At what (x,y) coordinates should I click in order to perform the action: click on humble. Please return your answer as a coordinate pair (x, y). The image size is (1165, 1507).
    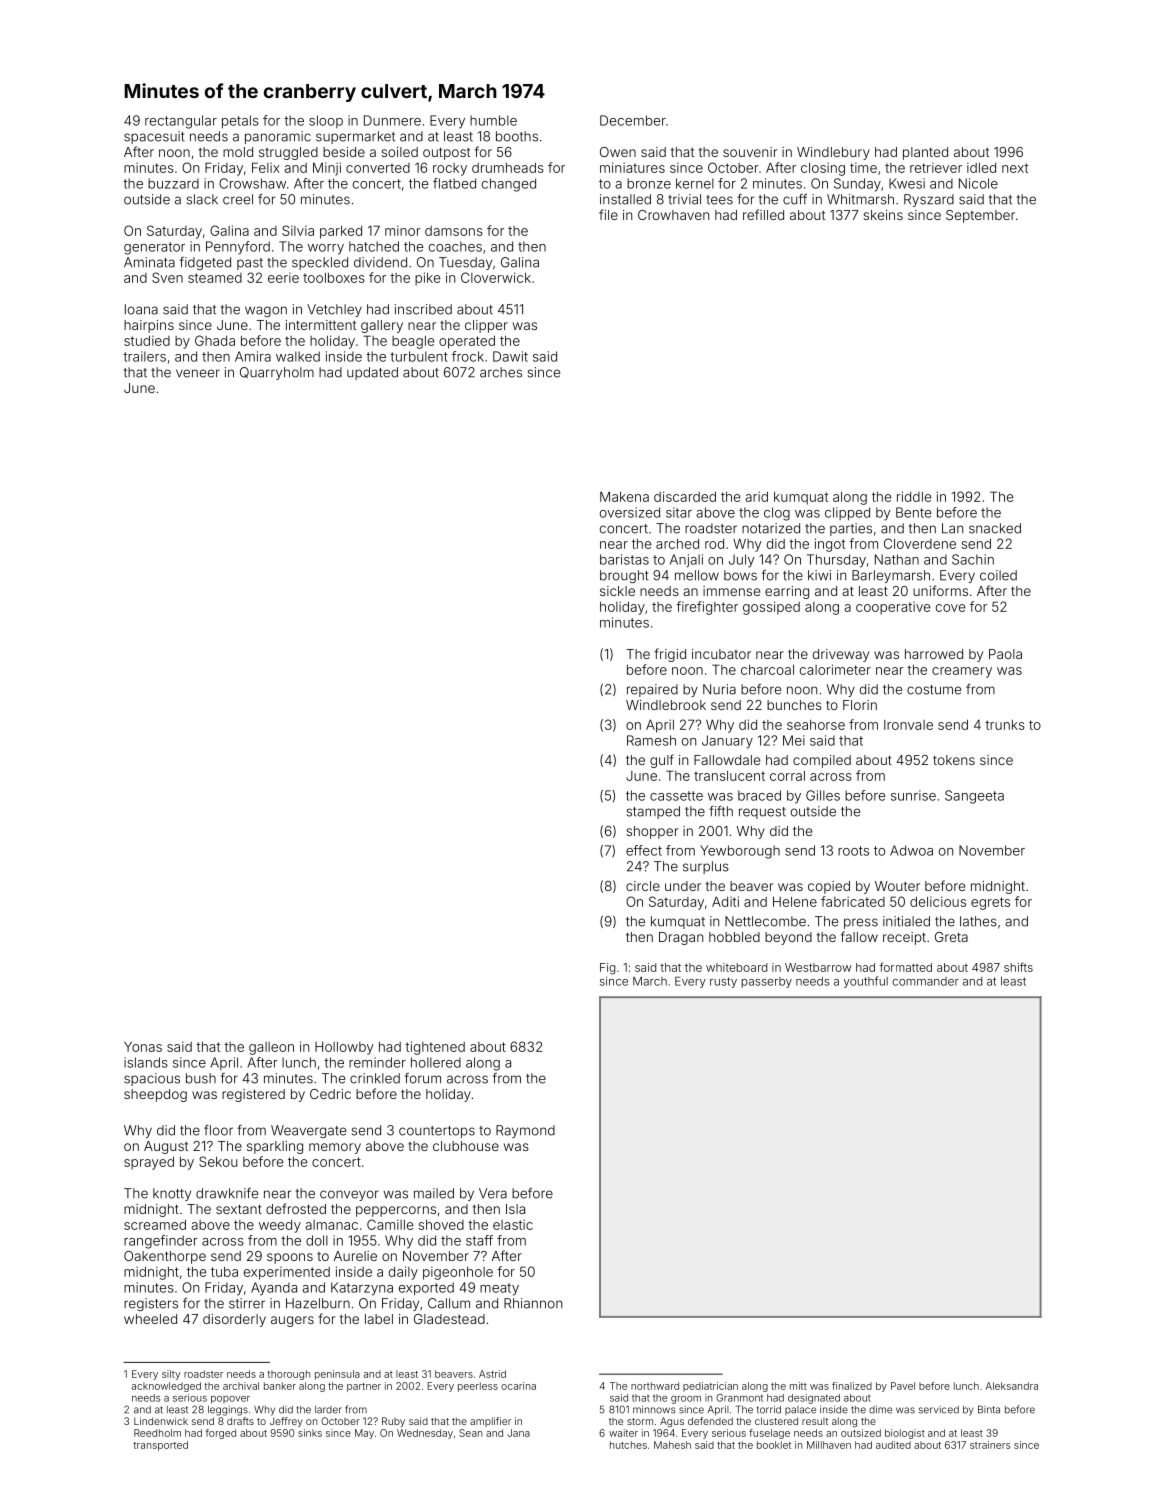
    Looking at the image, I should click on (493, 120).
